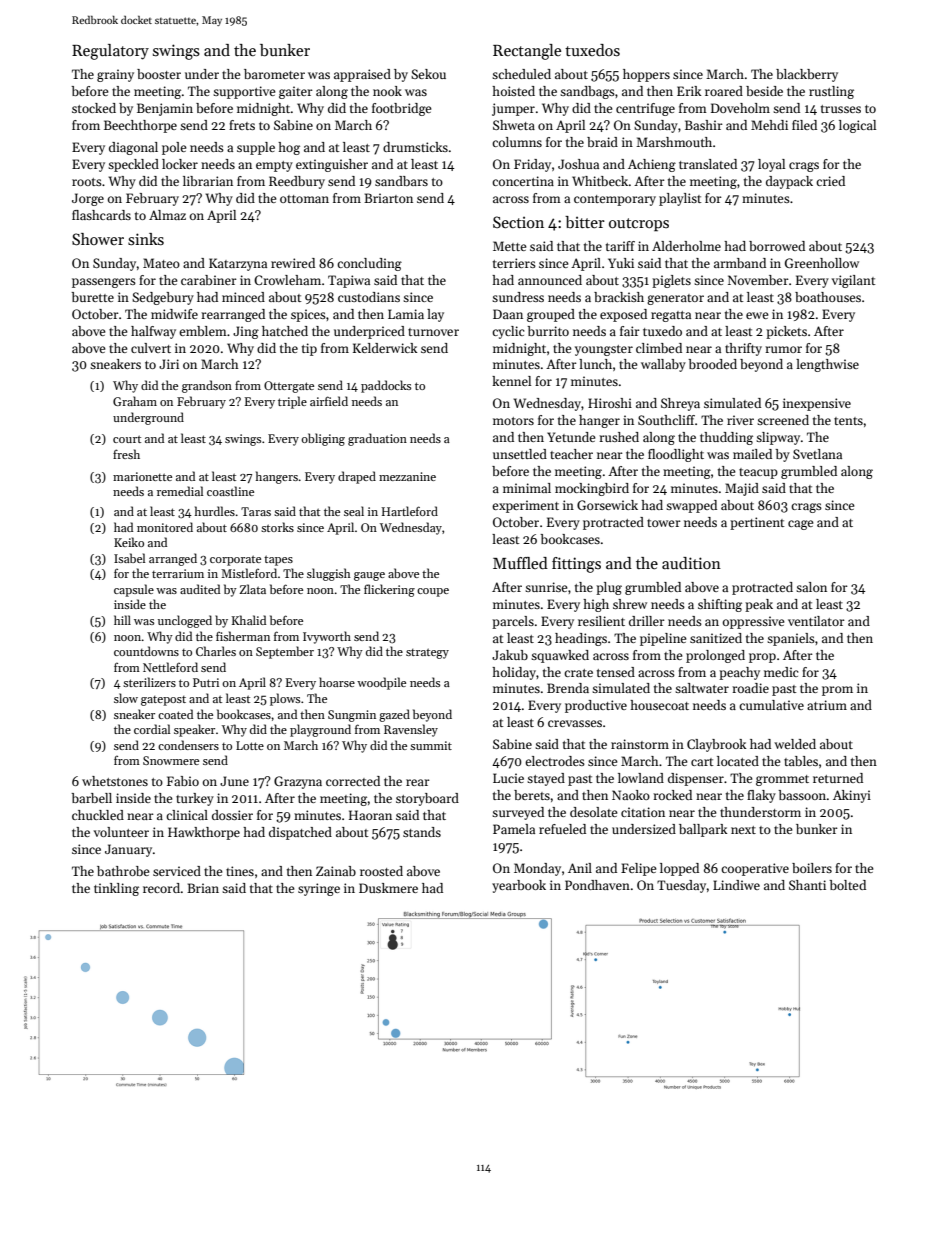  What do you see at coordinates (680, 199) in the screenshot?
I see `playlist` at bounding box center [680, 199].
